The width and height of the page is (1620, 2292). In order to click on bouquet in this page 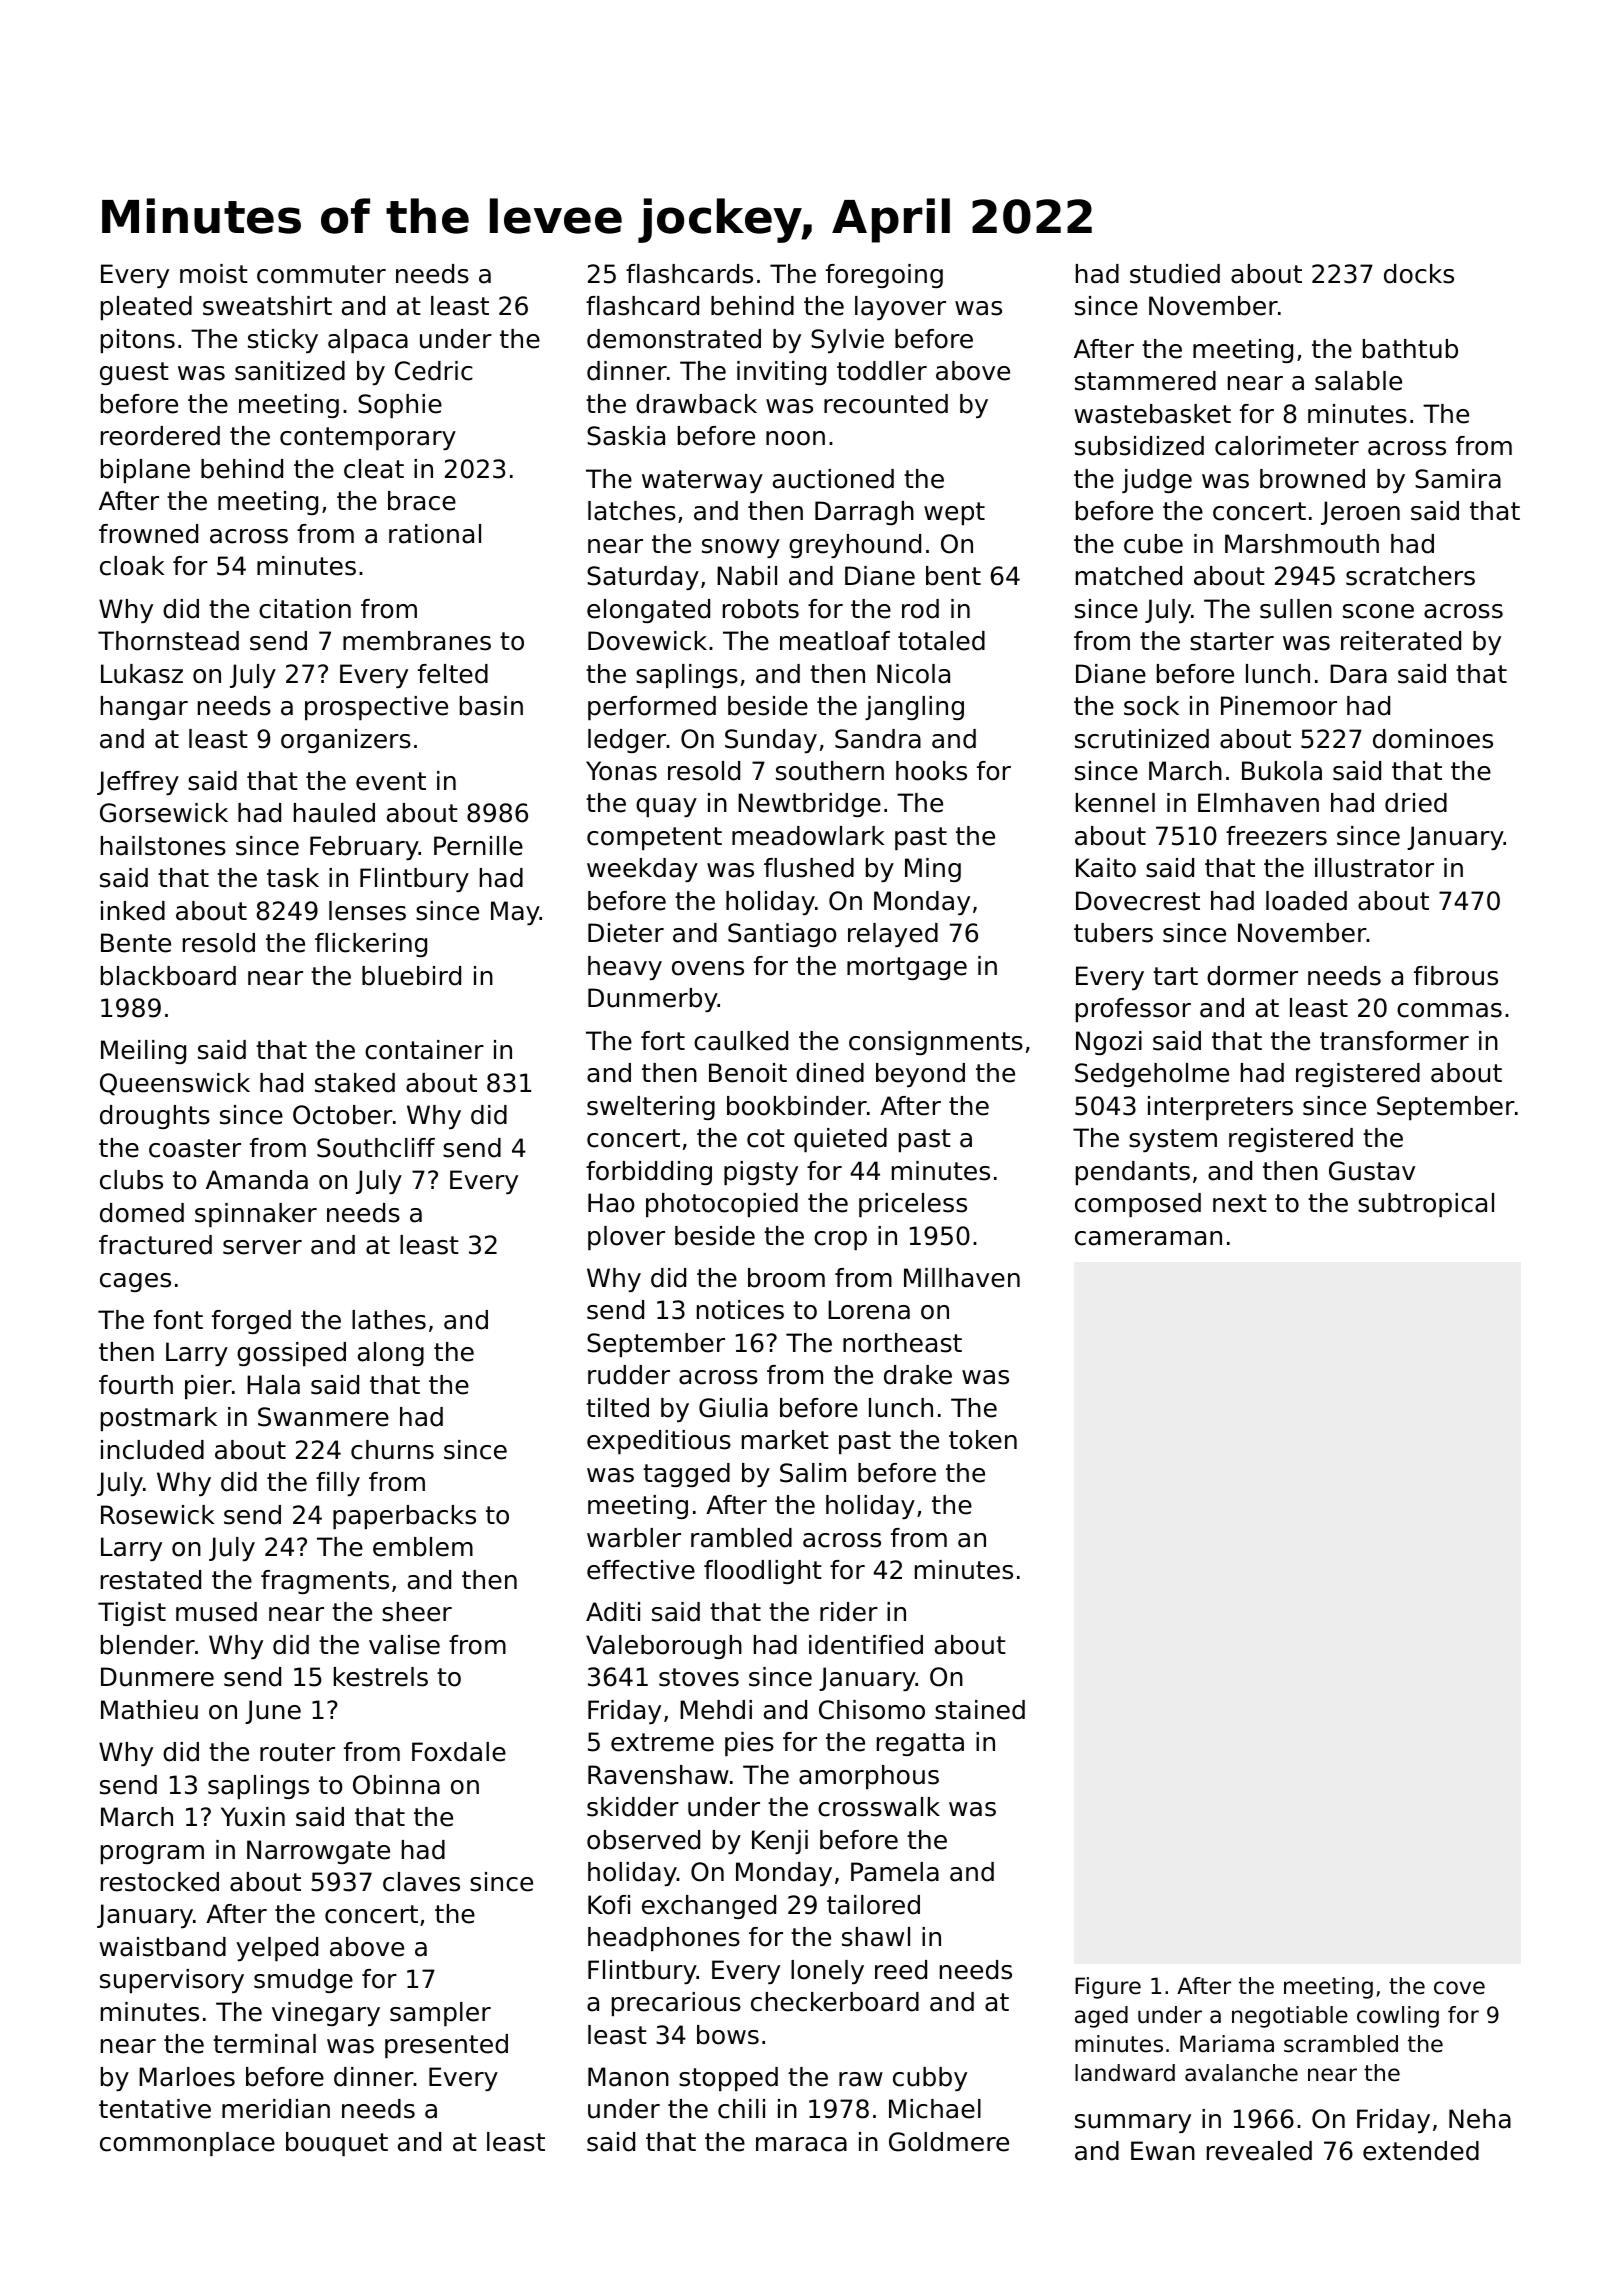, I will do `click(337, 2144)`.
